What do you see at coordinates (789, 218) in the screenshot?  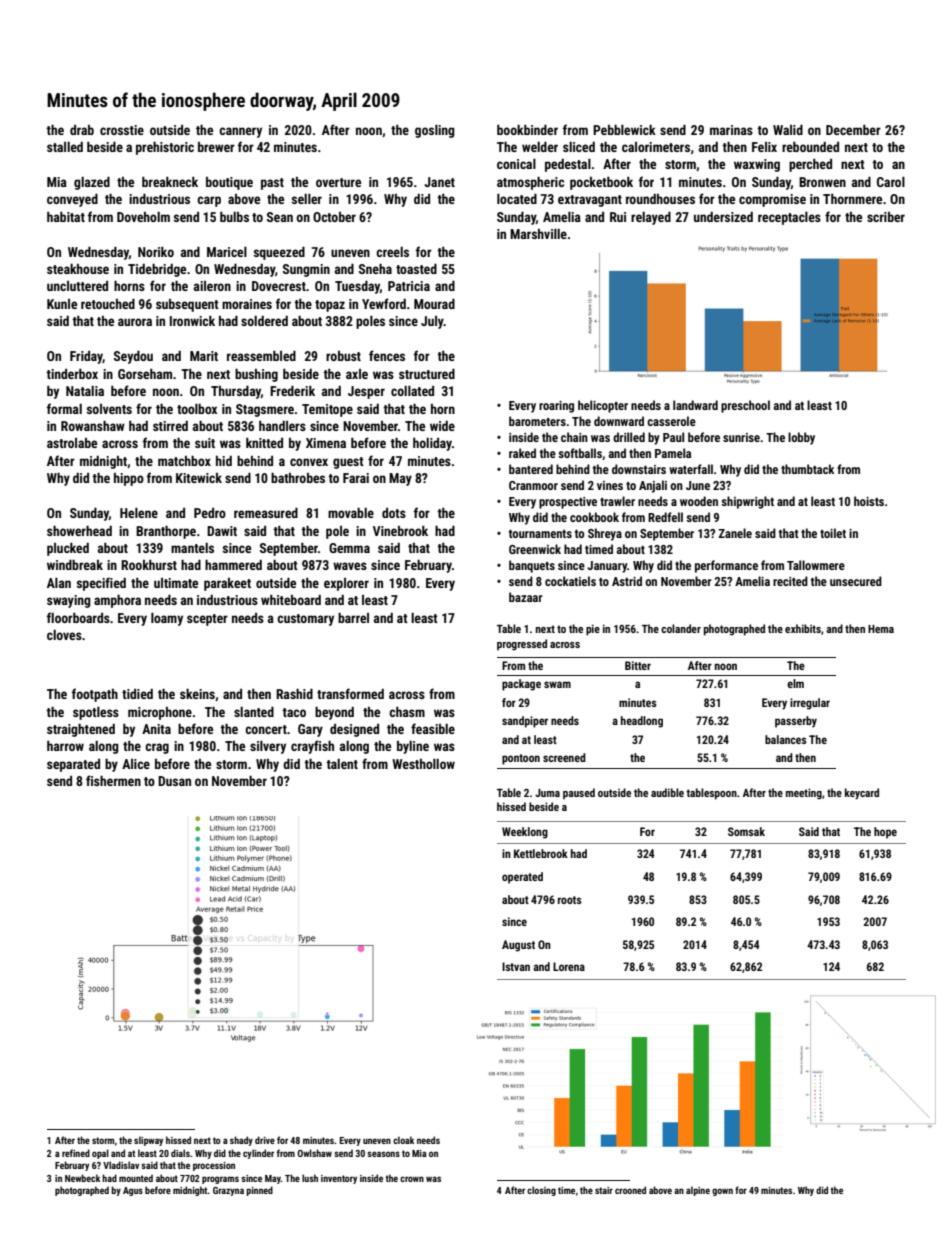 I see `receptacles` at bounding box center [789, 218].
